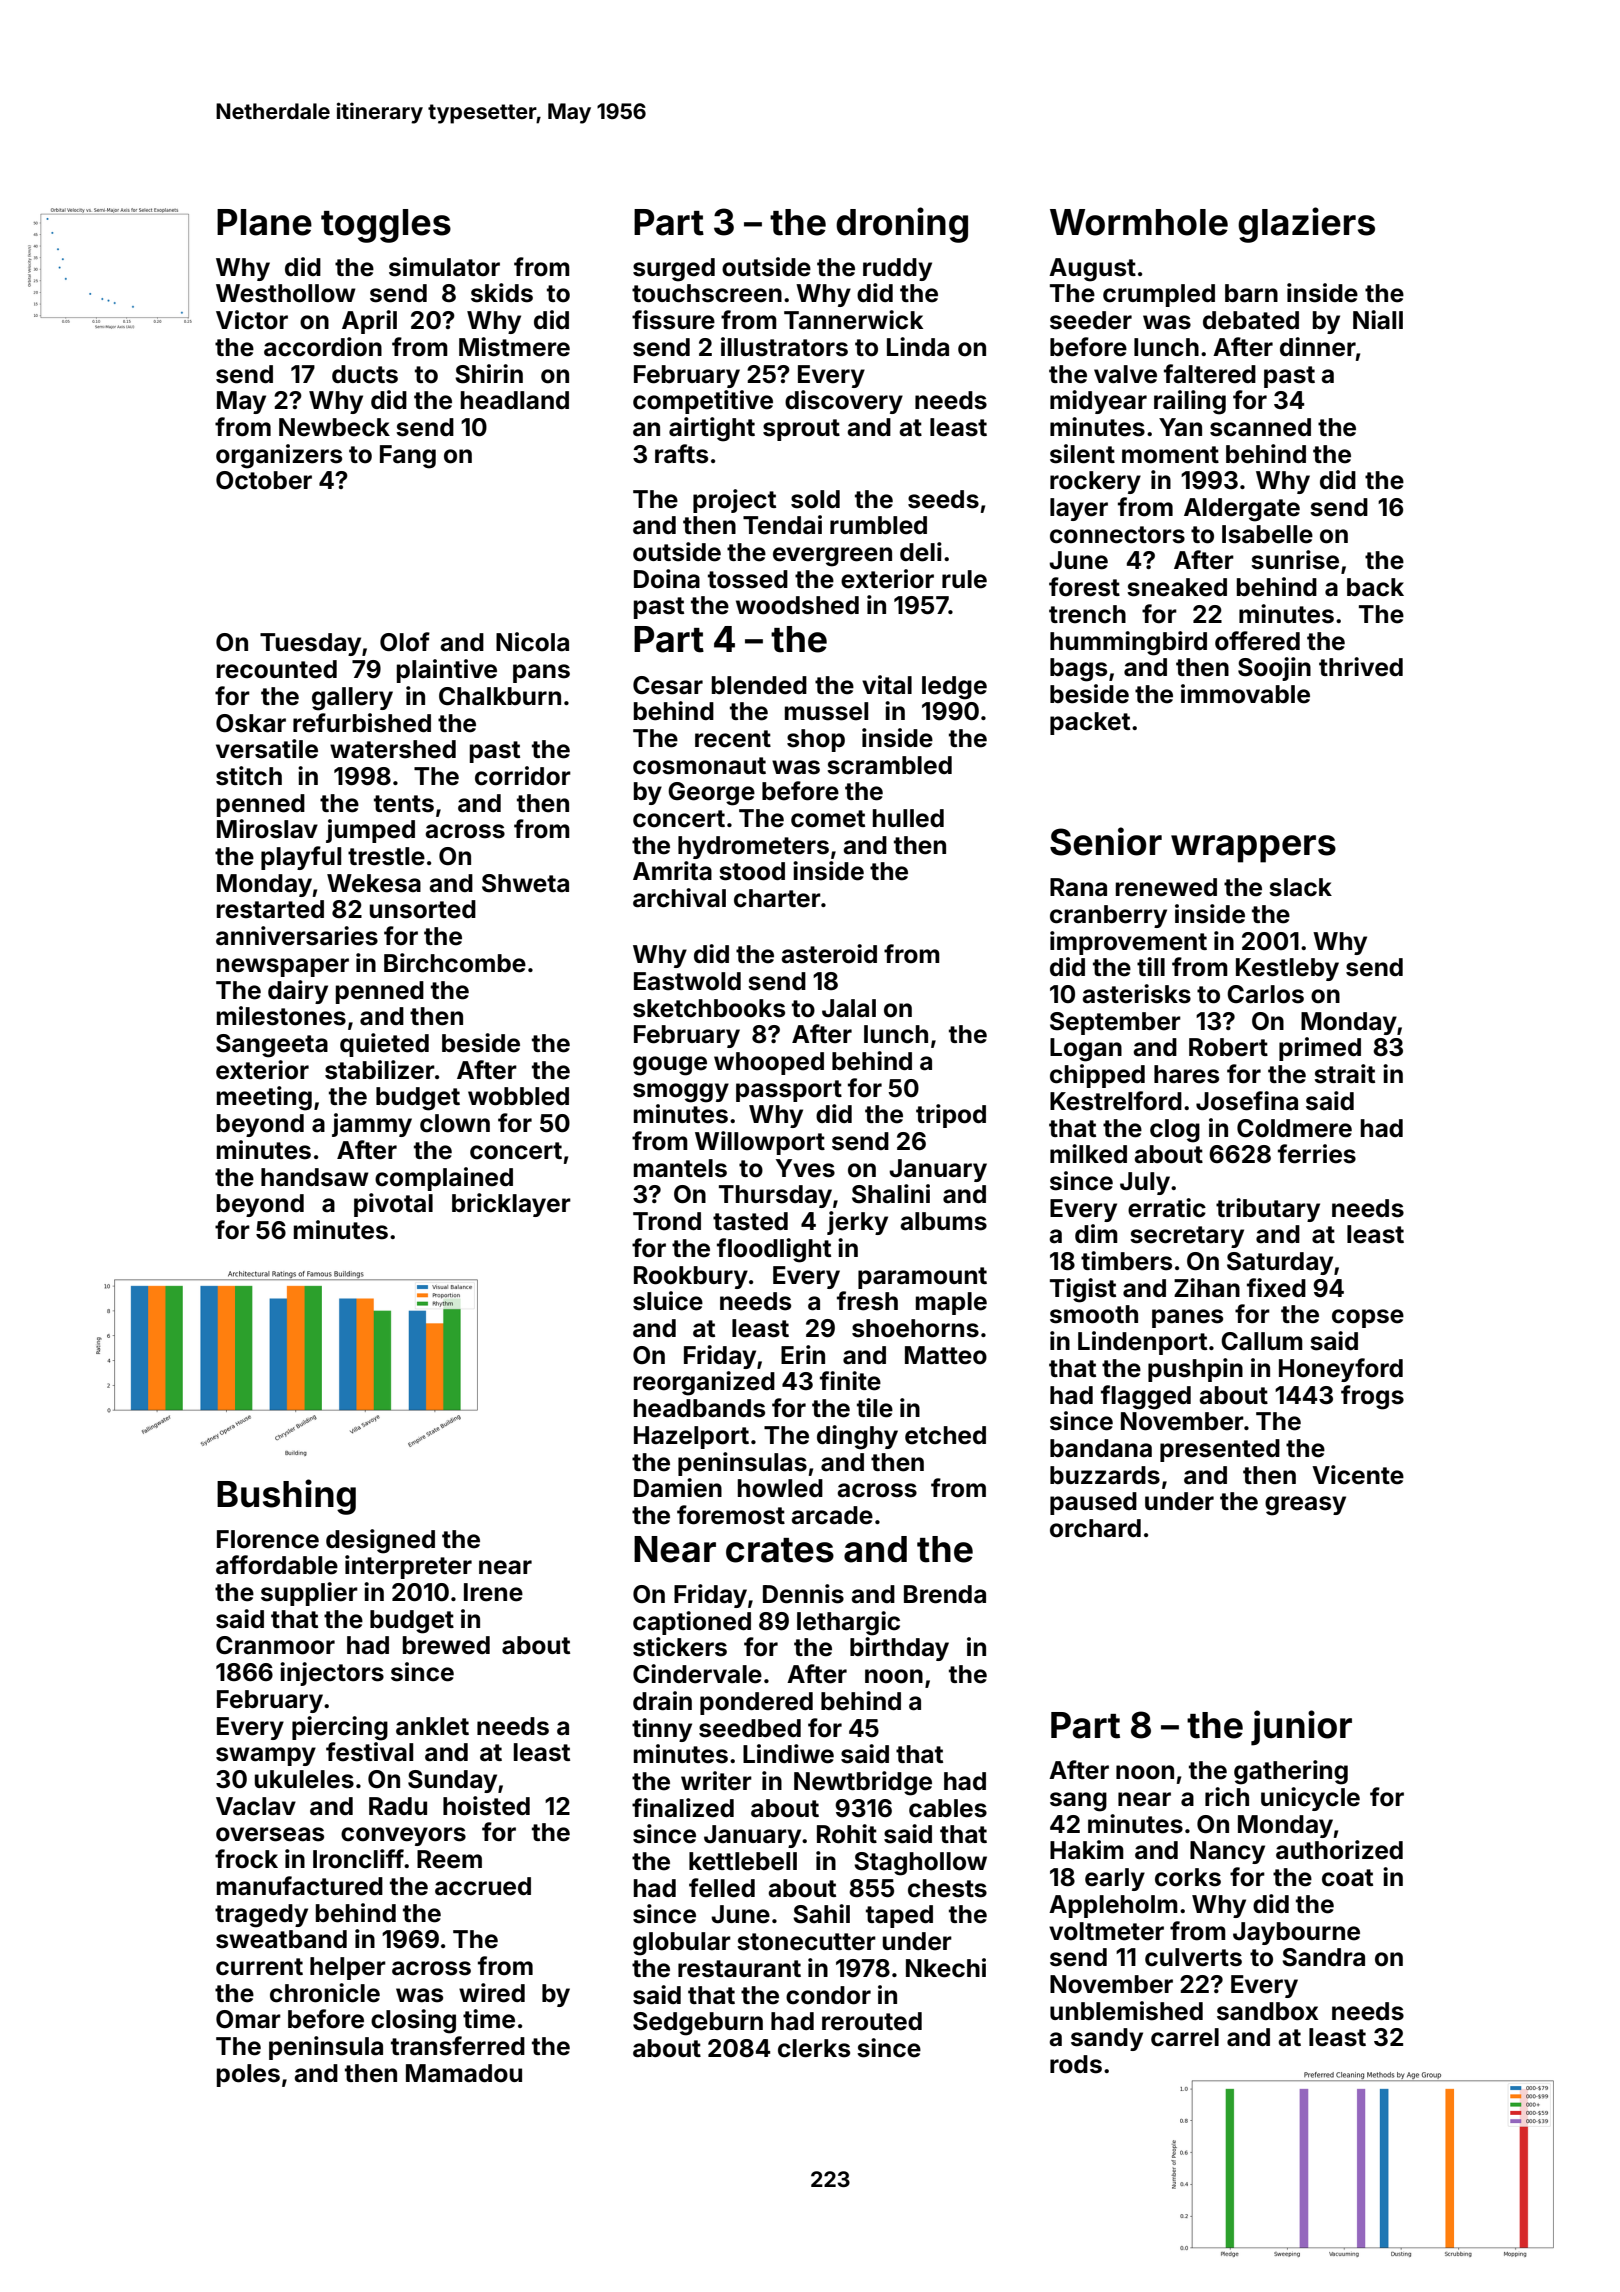 Image resolution: width=1620 pixels, height=2292 pixels. What do you see at coordinates (386, 226) in the document?
I see `toggles` at bounding box center [386, 226].
